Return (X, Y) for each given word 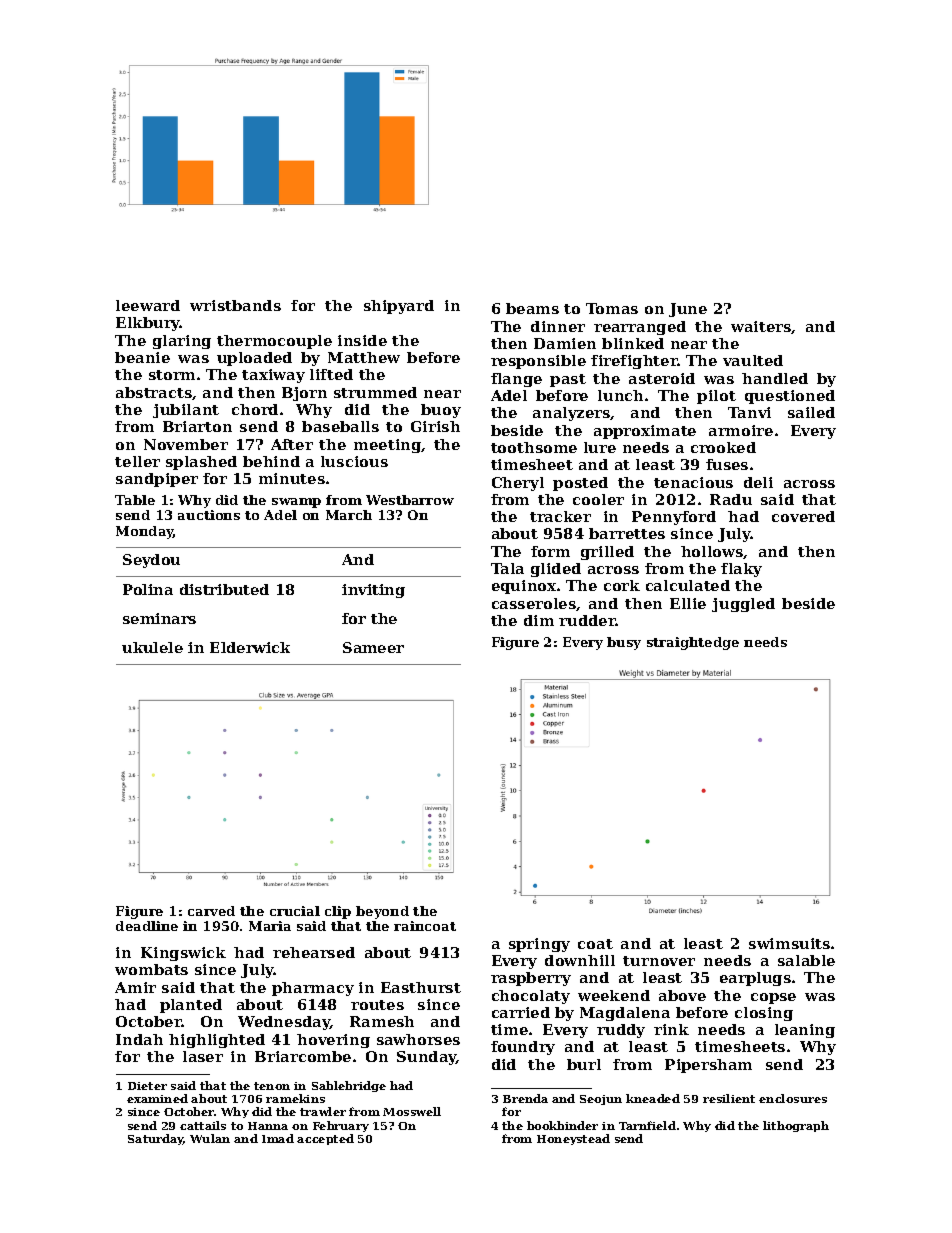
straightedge (693, 643)
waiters (761, 326)
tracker (560, 516)
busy (624, 643)
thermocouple (274, 342)
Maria (270, 926)
